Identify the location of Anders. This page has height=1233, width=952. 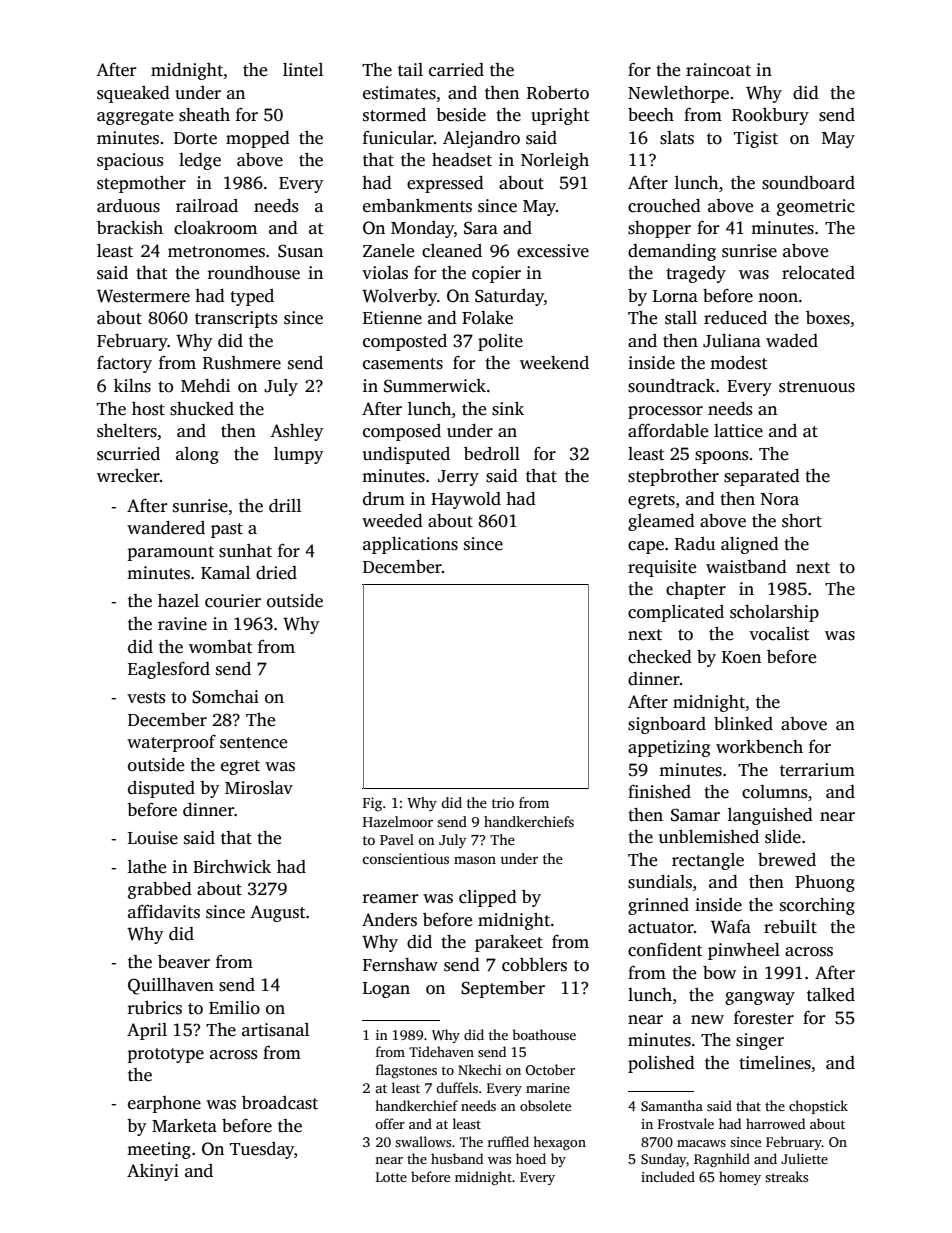
(389, 920).
